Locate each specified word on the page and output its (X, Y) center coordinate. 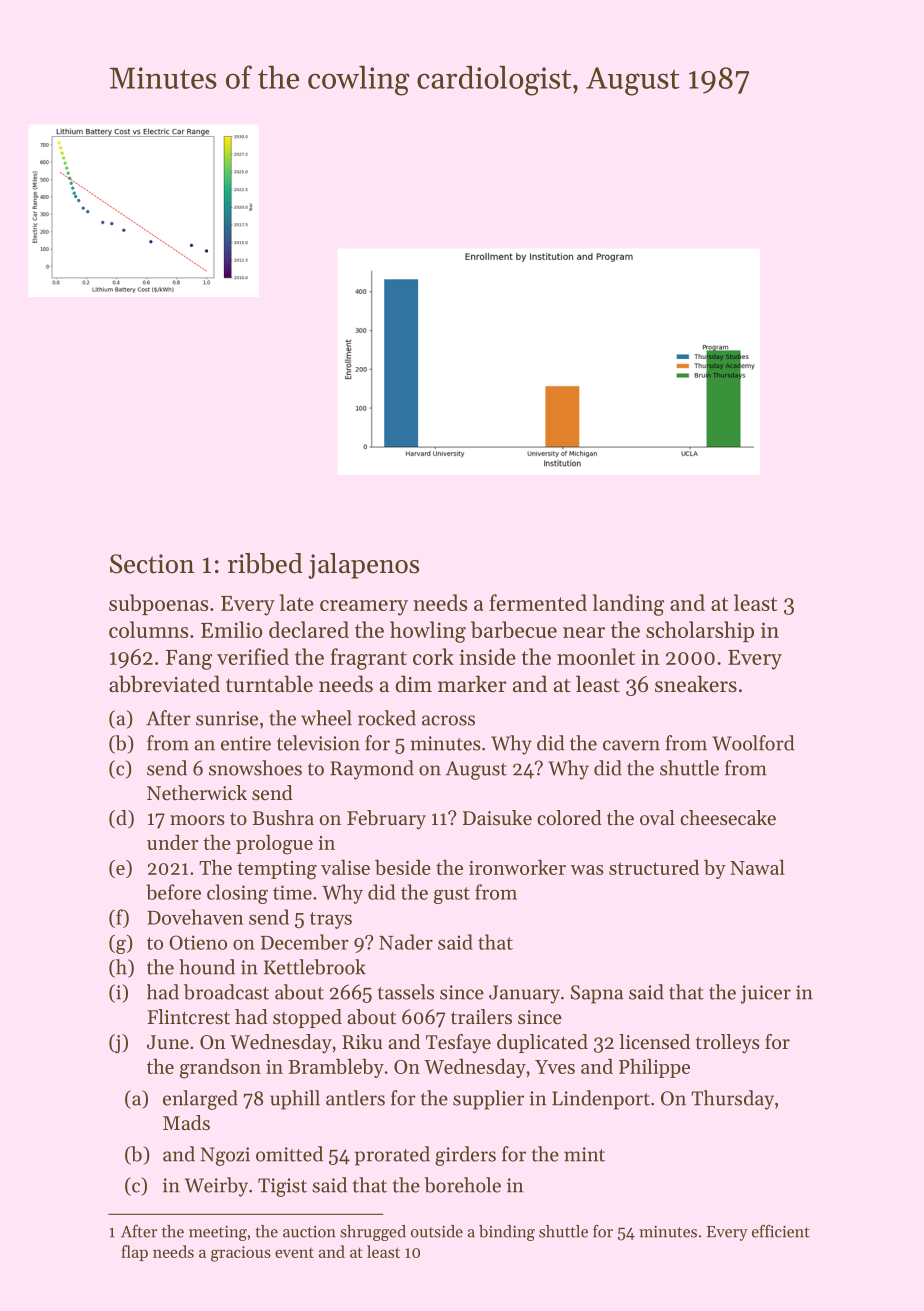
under (173, 842)
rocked (387, 718)
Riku (362, 1041)
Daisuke (497, 818)
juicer (766, 994)
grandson (220, 1068)
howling (428, 632)
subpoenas (158, 604)
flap (134, 1253)
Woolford (753, 743)
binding (507, 1233)
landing (628, 605)
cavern (631, 745)
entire (246, 743)
